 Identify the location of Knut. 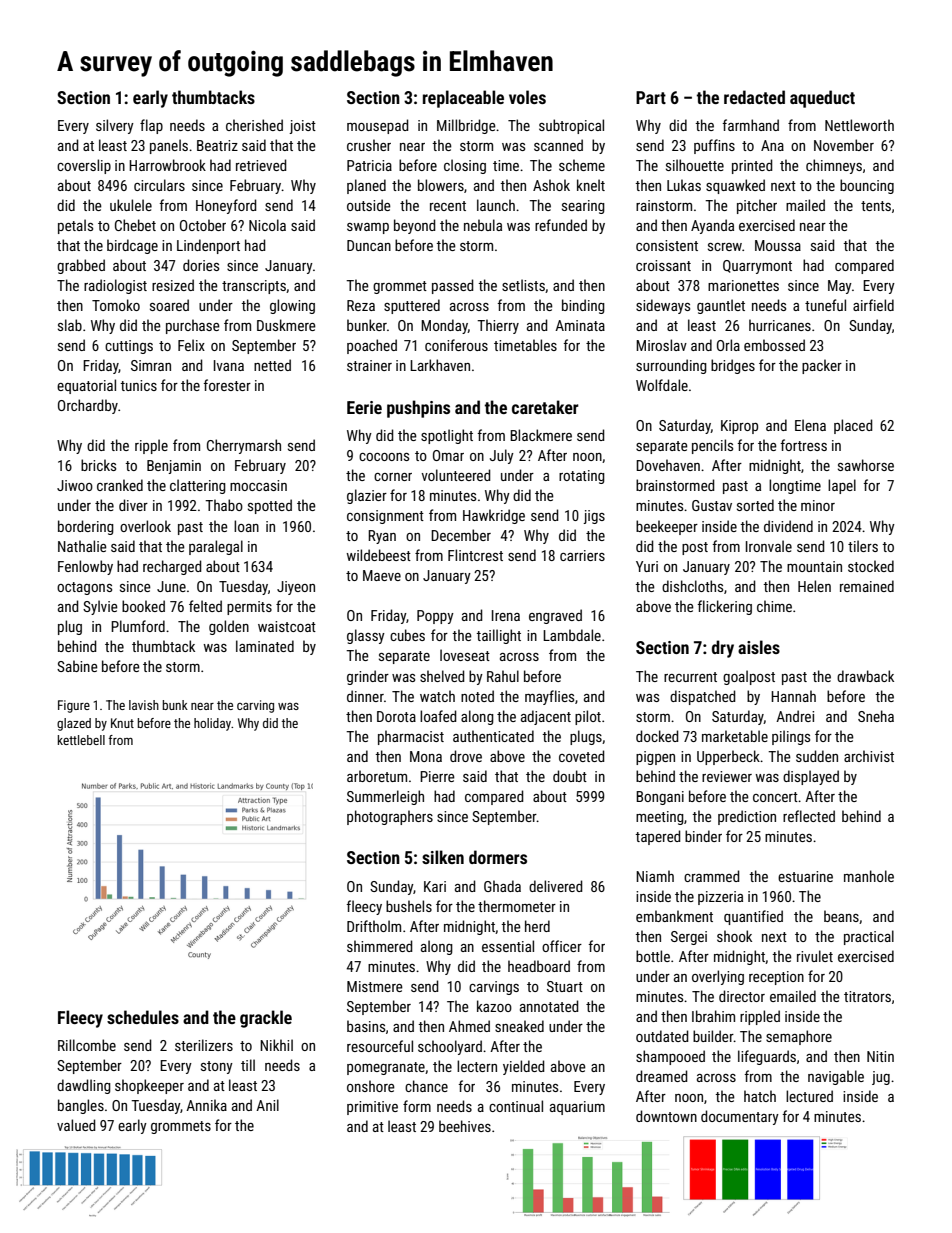
(122, 723).
